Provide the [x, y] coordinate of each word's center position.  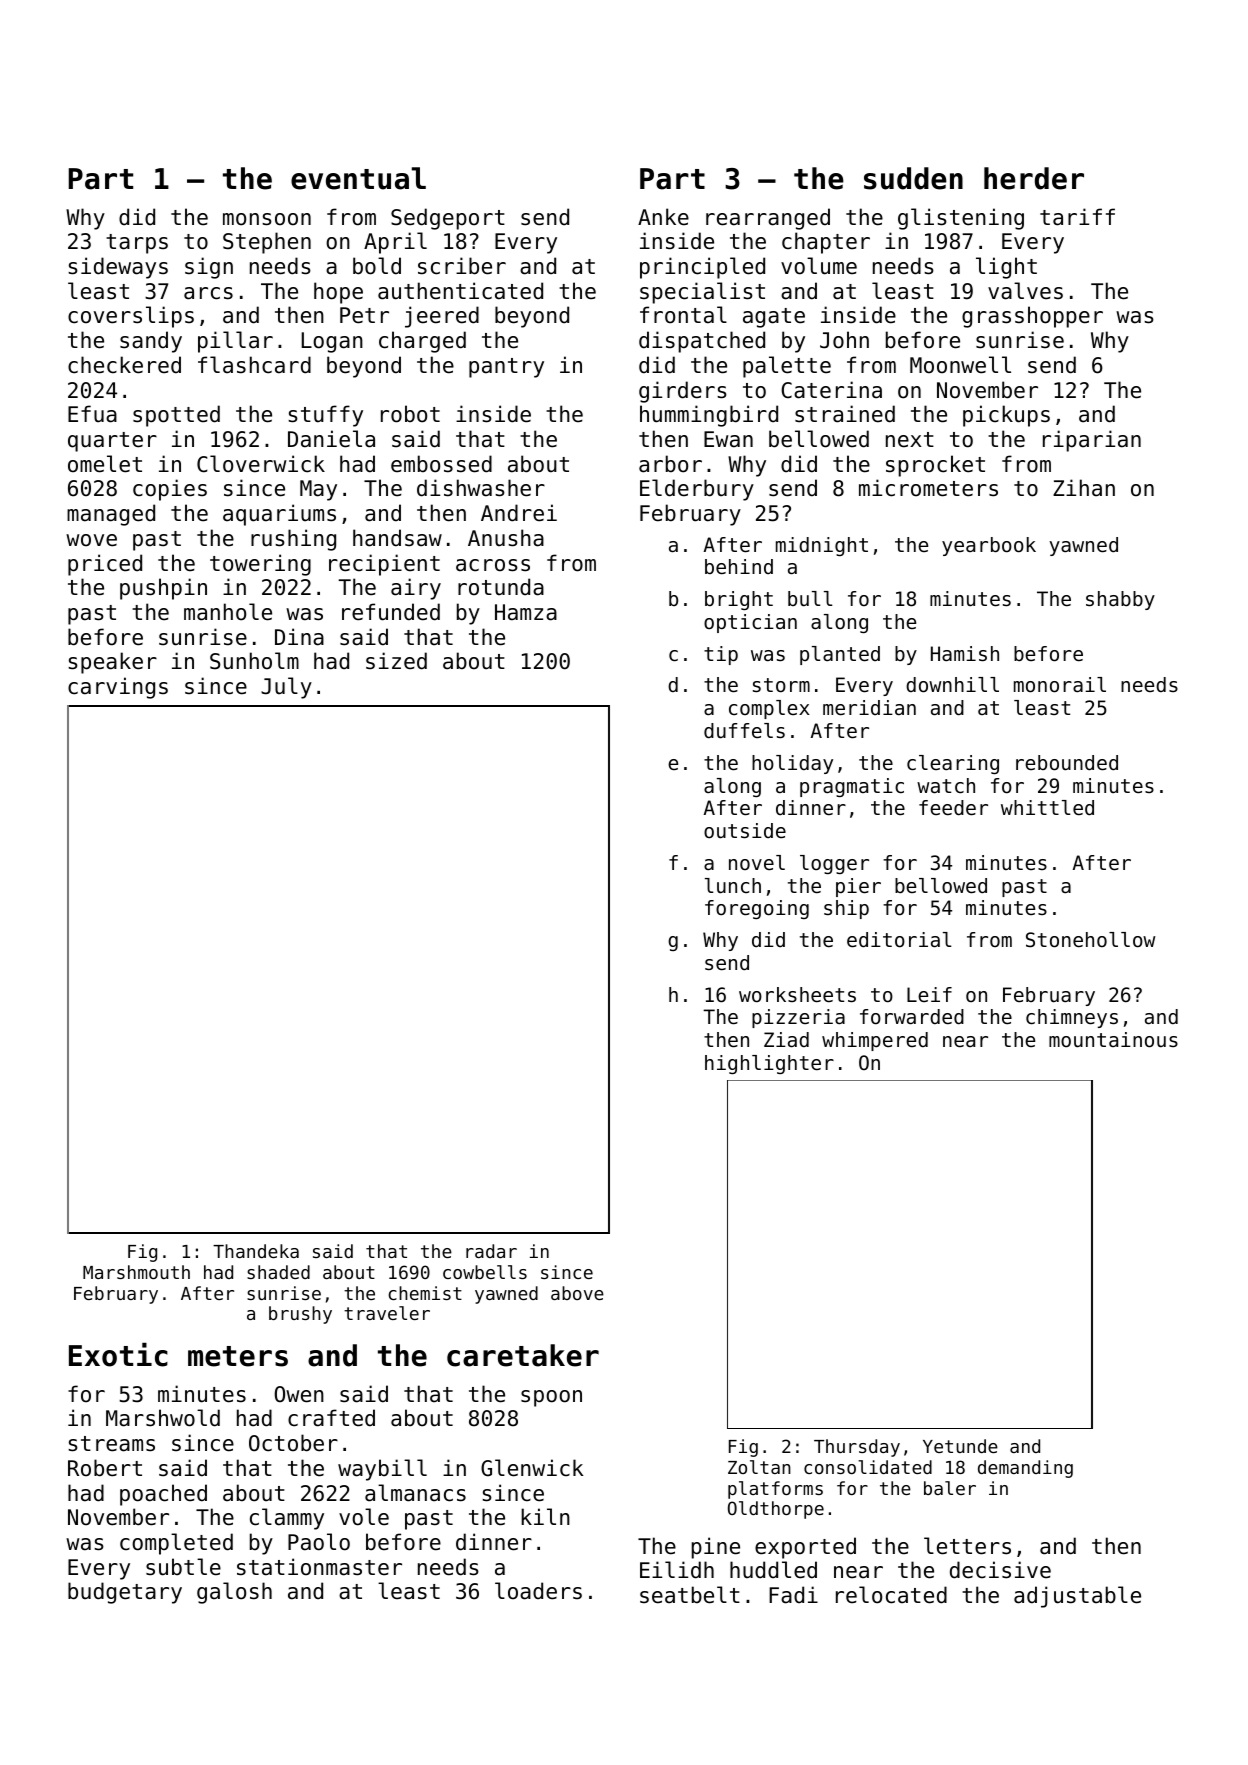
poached [163, 1495]
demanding [1025, 1469]
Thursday [857, 1448]
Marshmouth [136, 1272]
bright [739, 600]
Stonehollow [1091, 940]
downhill [952, 685]
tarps [137, 244]
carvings [118, 688]
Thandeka [256, 1251]
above [577, 1293]
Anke [663, 217]
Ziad [786, 1040]
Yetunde [960, 1446]
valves [1025, 291]
